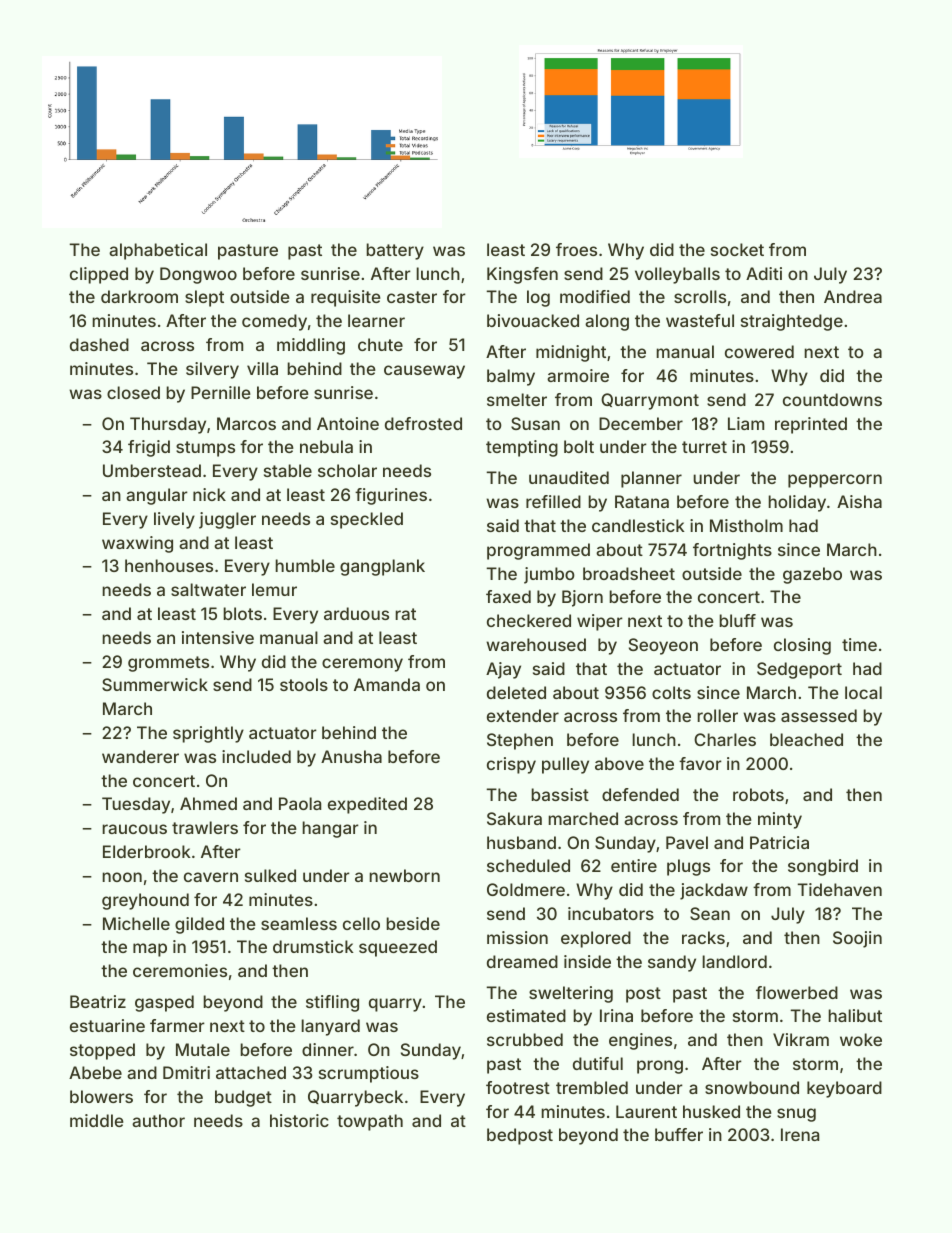  Describe the element at coordinates (424, 372) in the screenshot. I see `causeway` at that location.
